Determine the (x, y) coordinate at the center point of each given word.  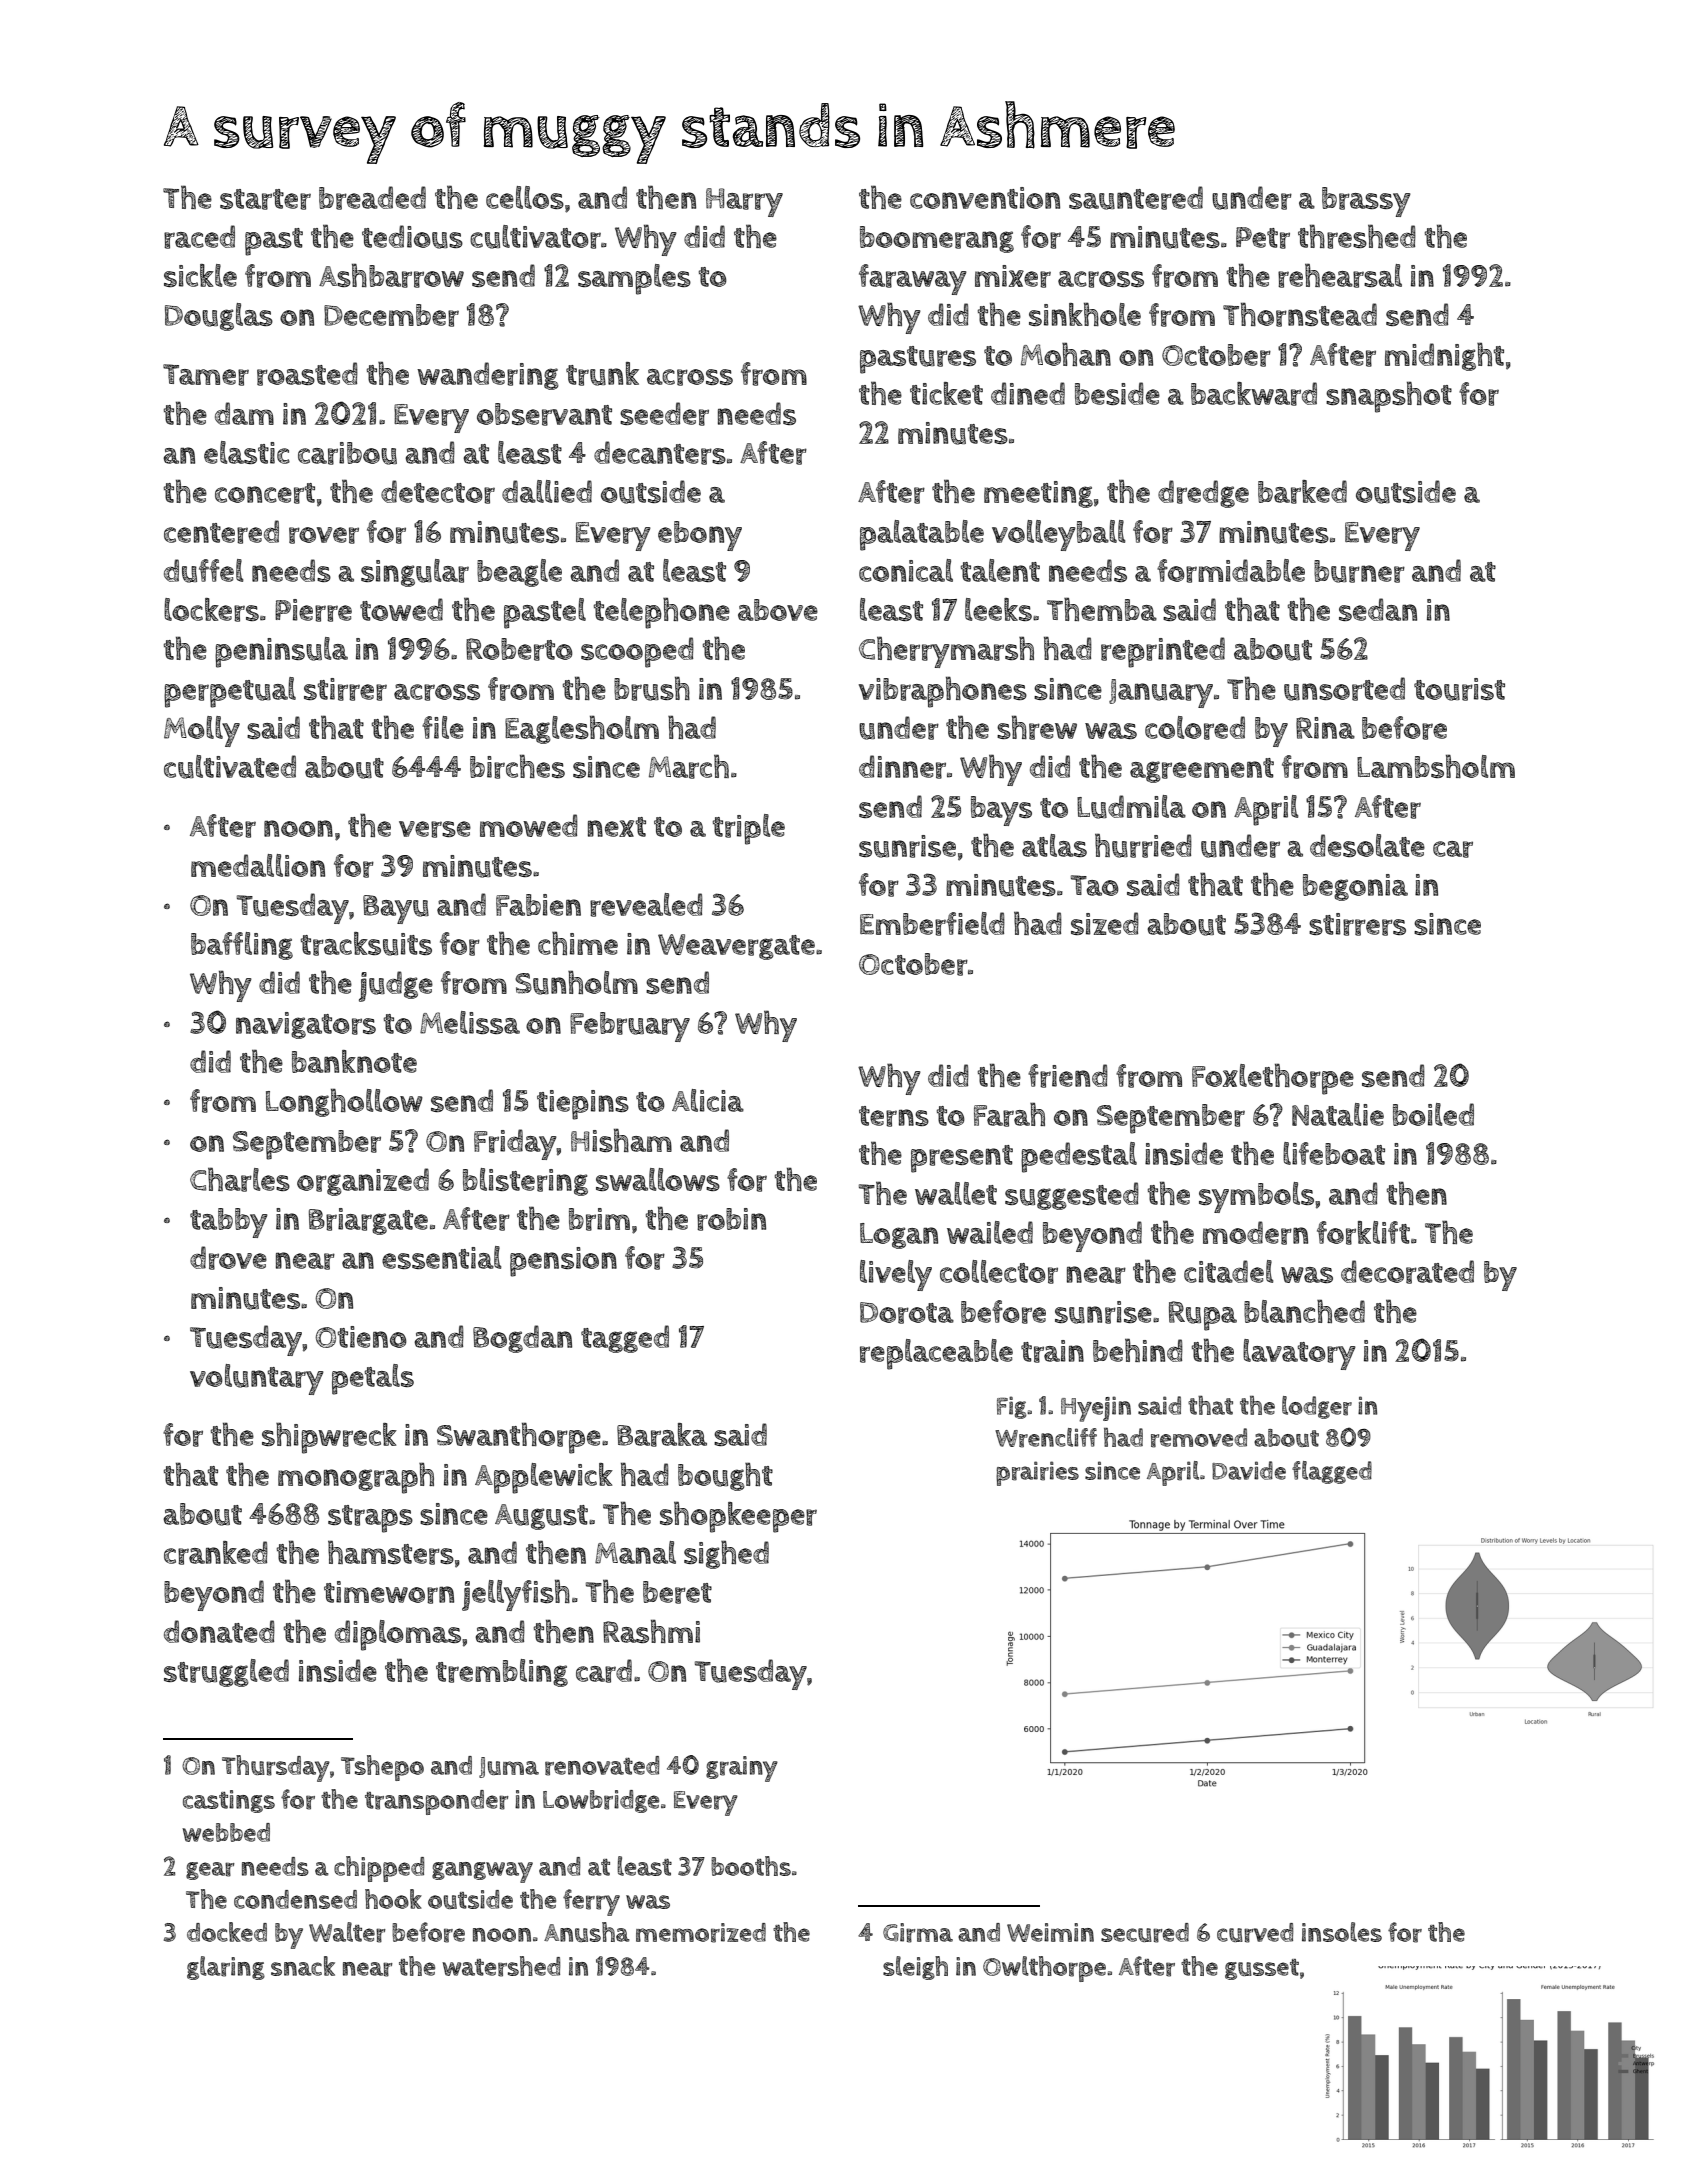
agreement (1202, 770)
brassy (1366, 202)
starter (265, 199)
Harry (744, 202)
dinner (902, 767)
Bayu (396, 909)
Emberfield (932, 924)
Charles (240, 1179)
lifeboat (1334, 1153)
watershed (501, 1966)
